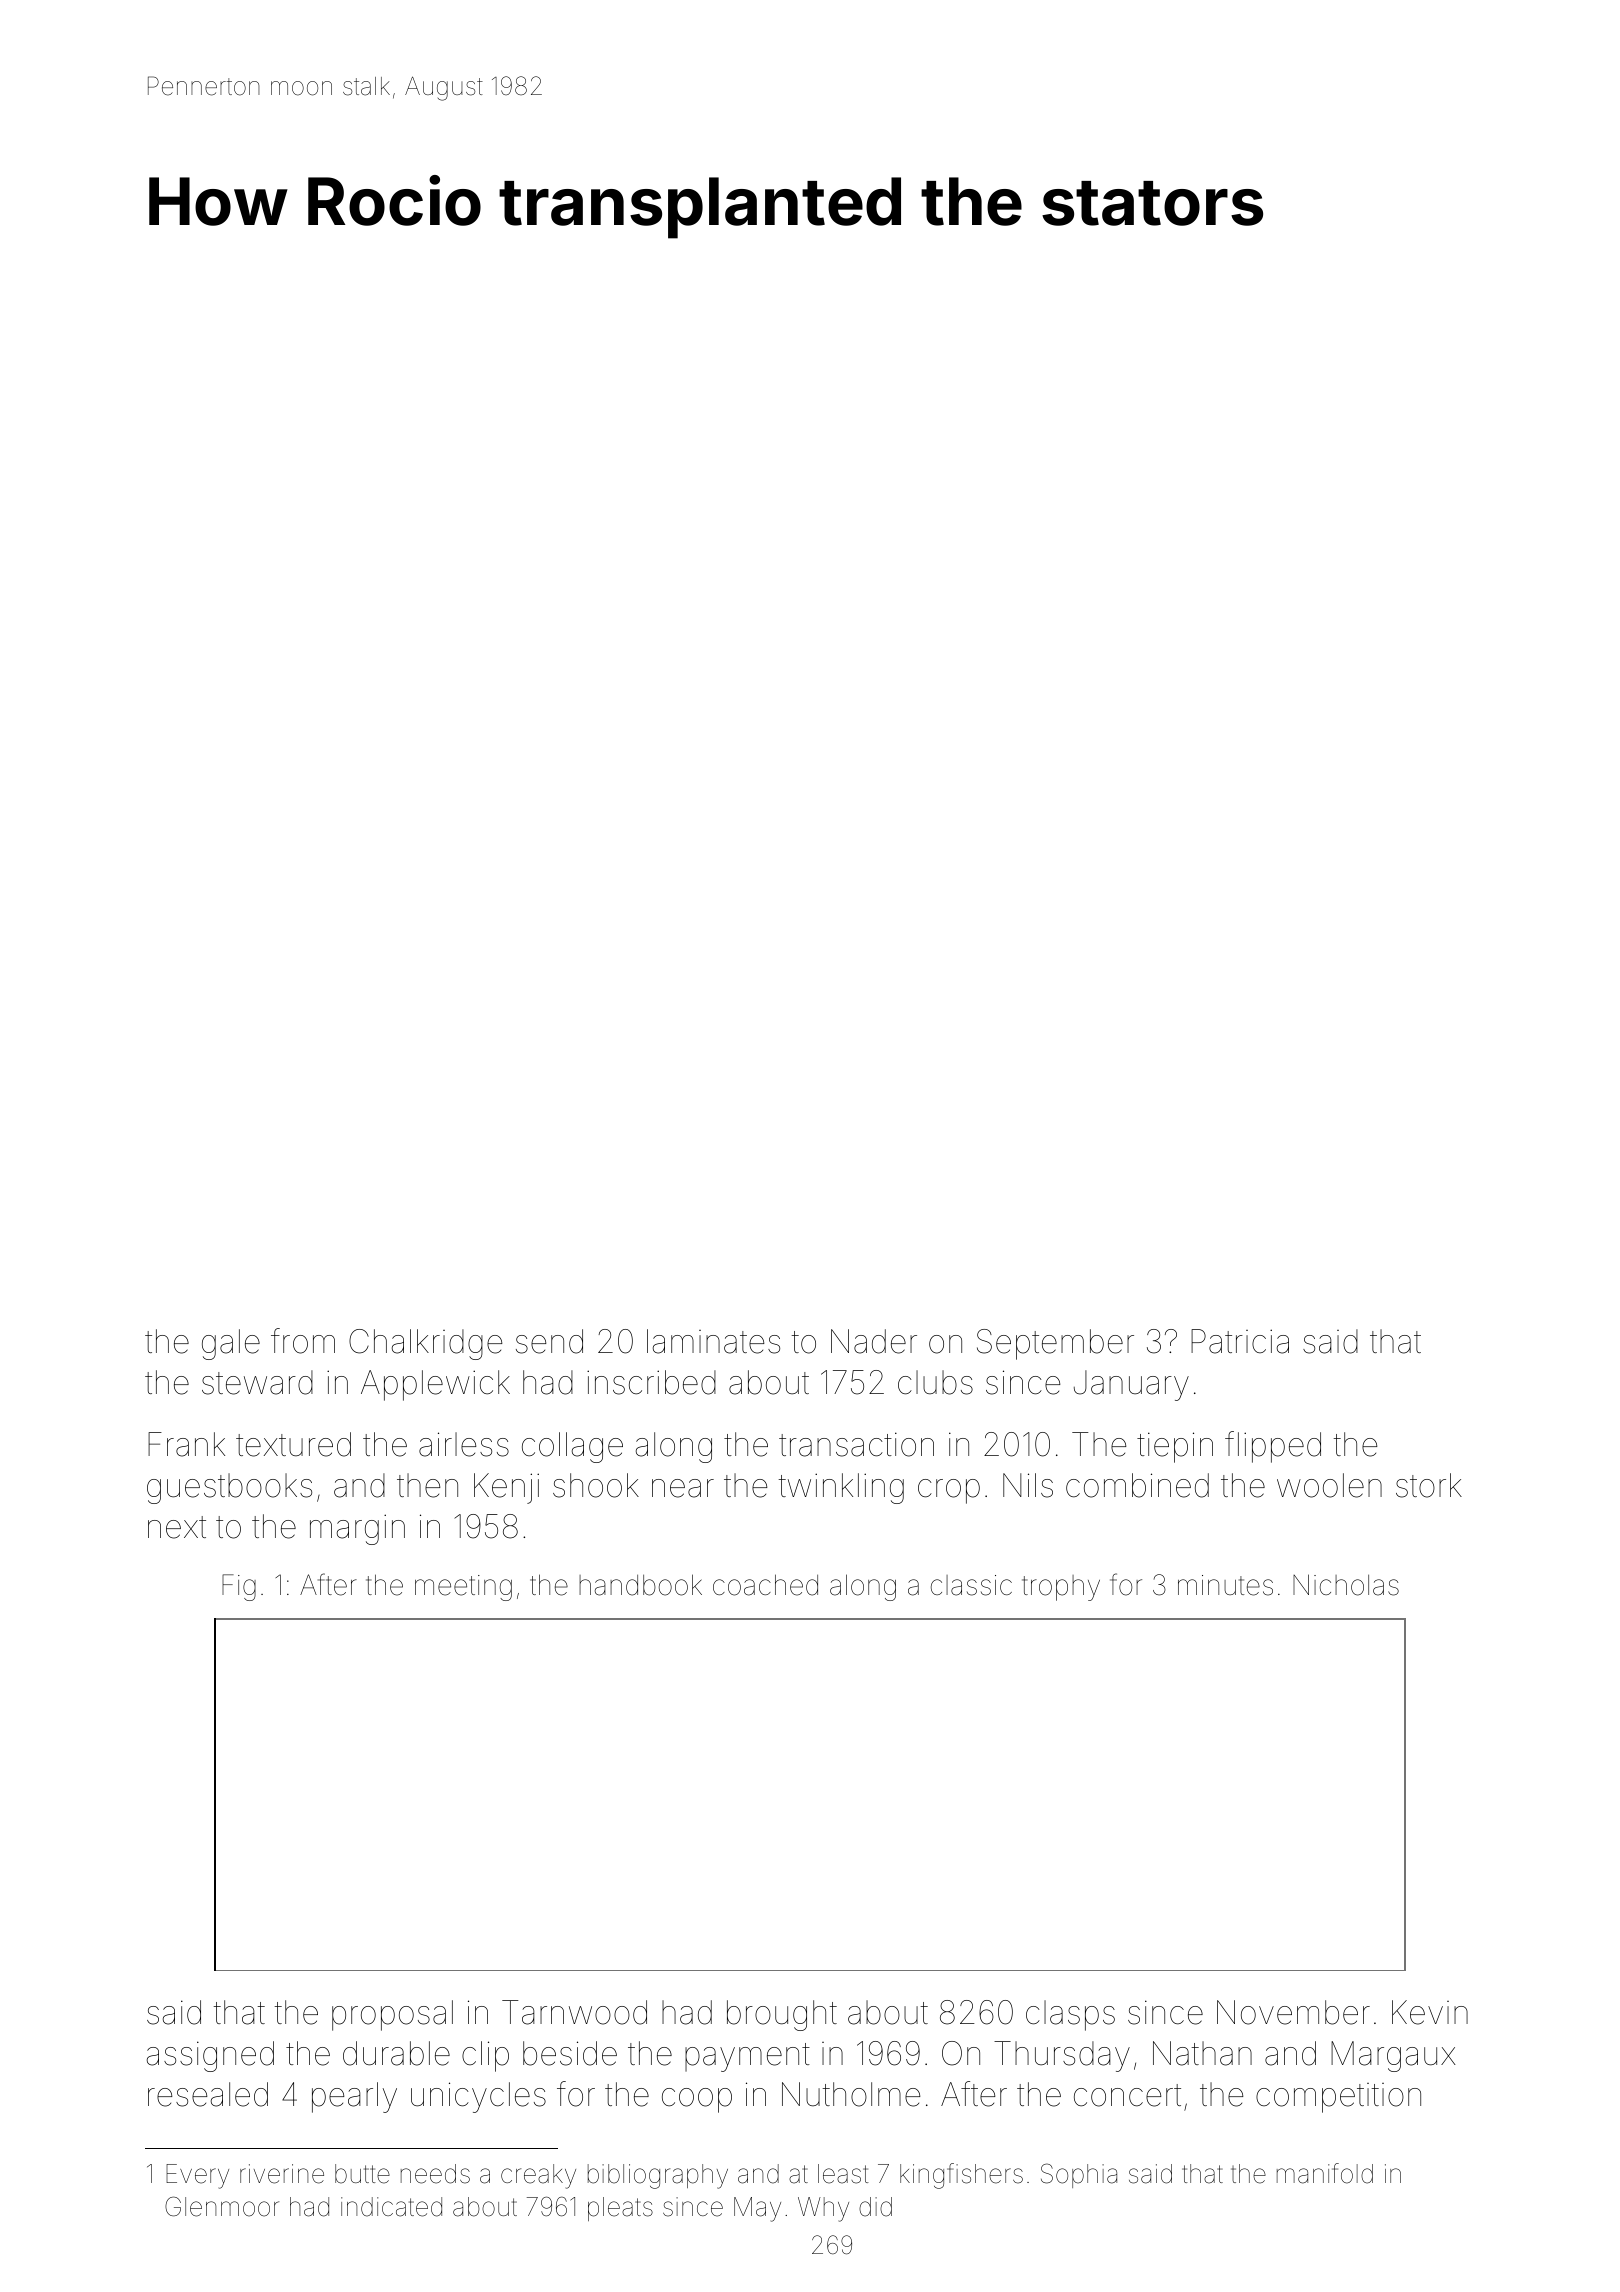 The image size is (1620, 2292). I want to click on indicated, so click(391, 2207).
